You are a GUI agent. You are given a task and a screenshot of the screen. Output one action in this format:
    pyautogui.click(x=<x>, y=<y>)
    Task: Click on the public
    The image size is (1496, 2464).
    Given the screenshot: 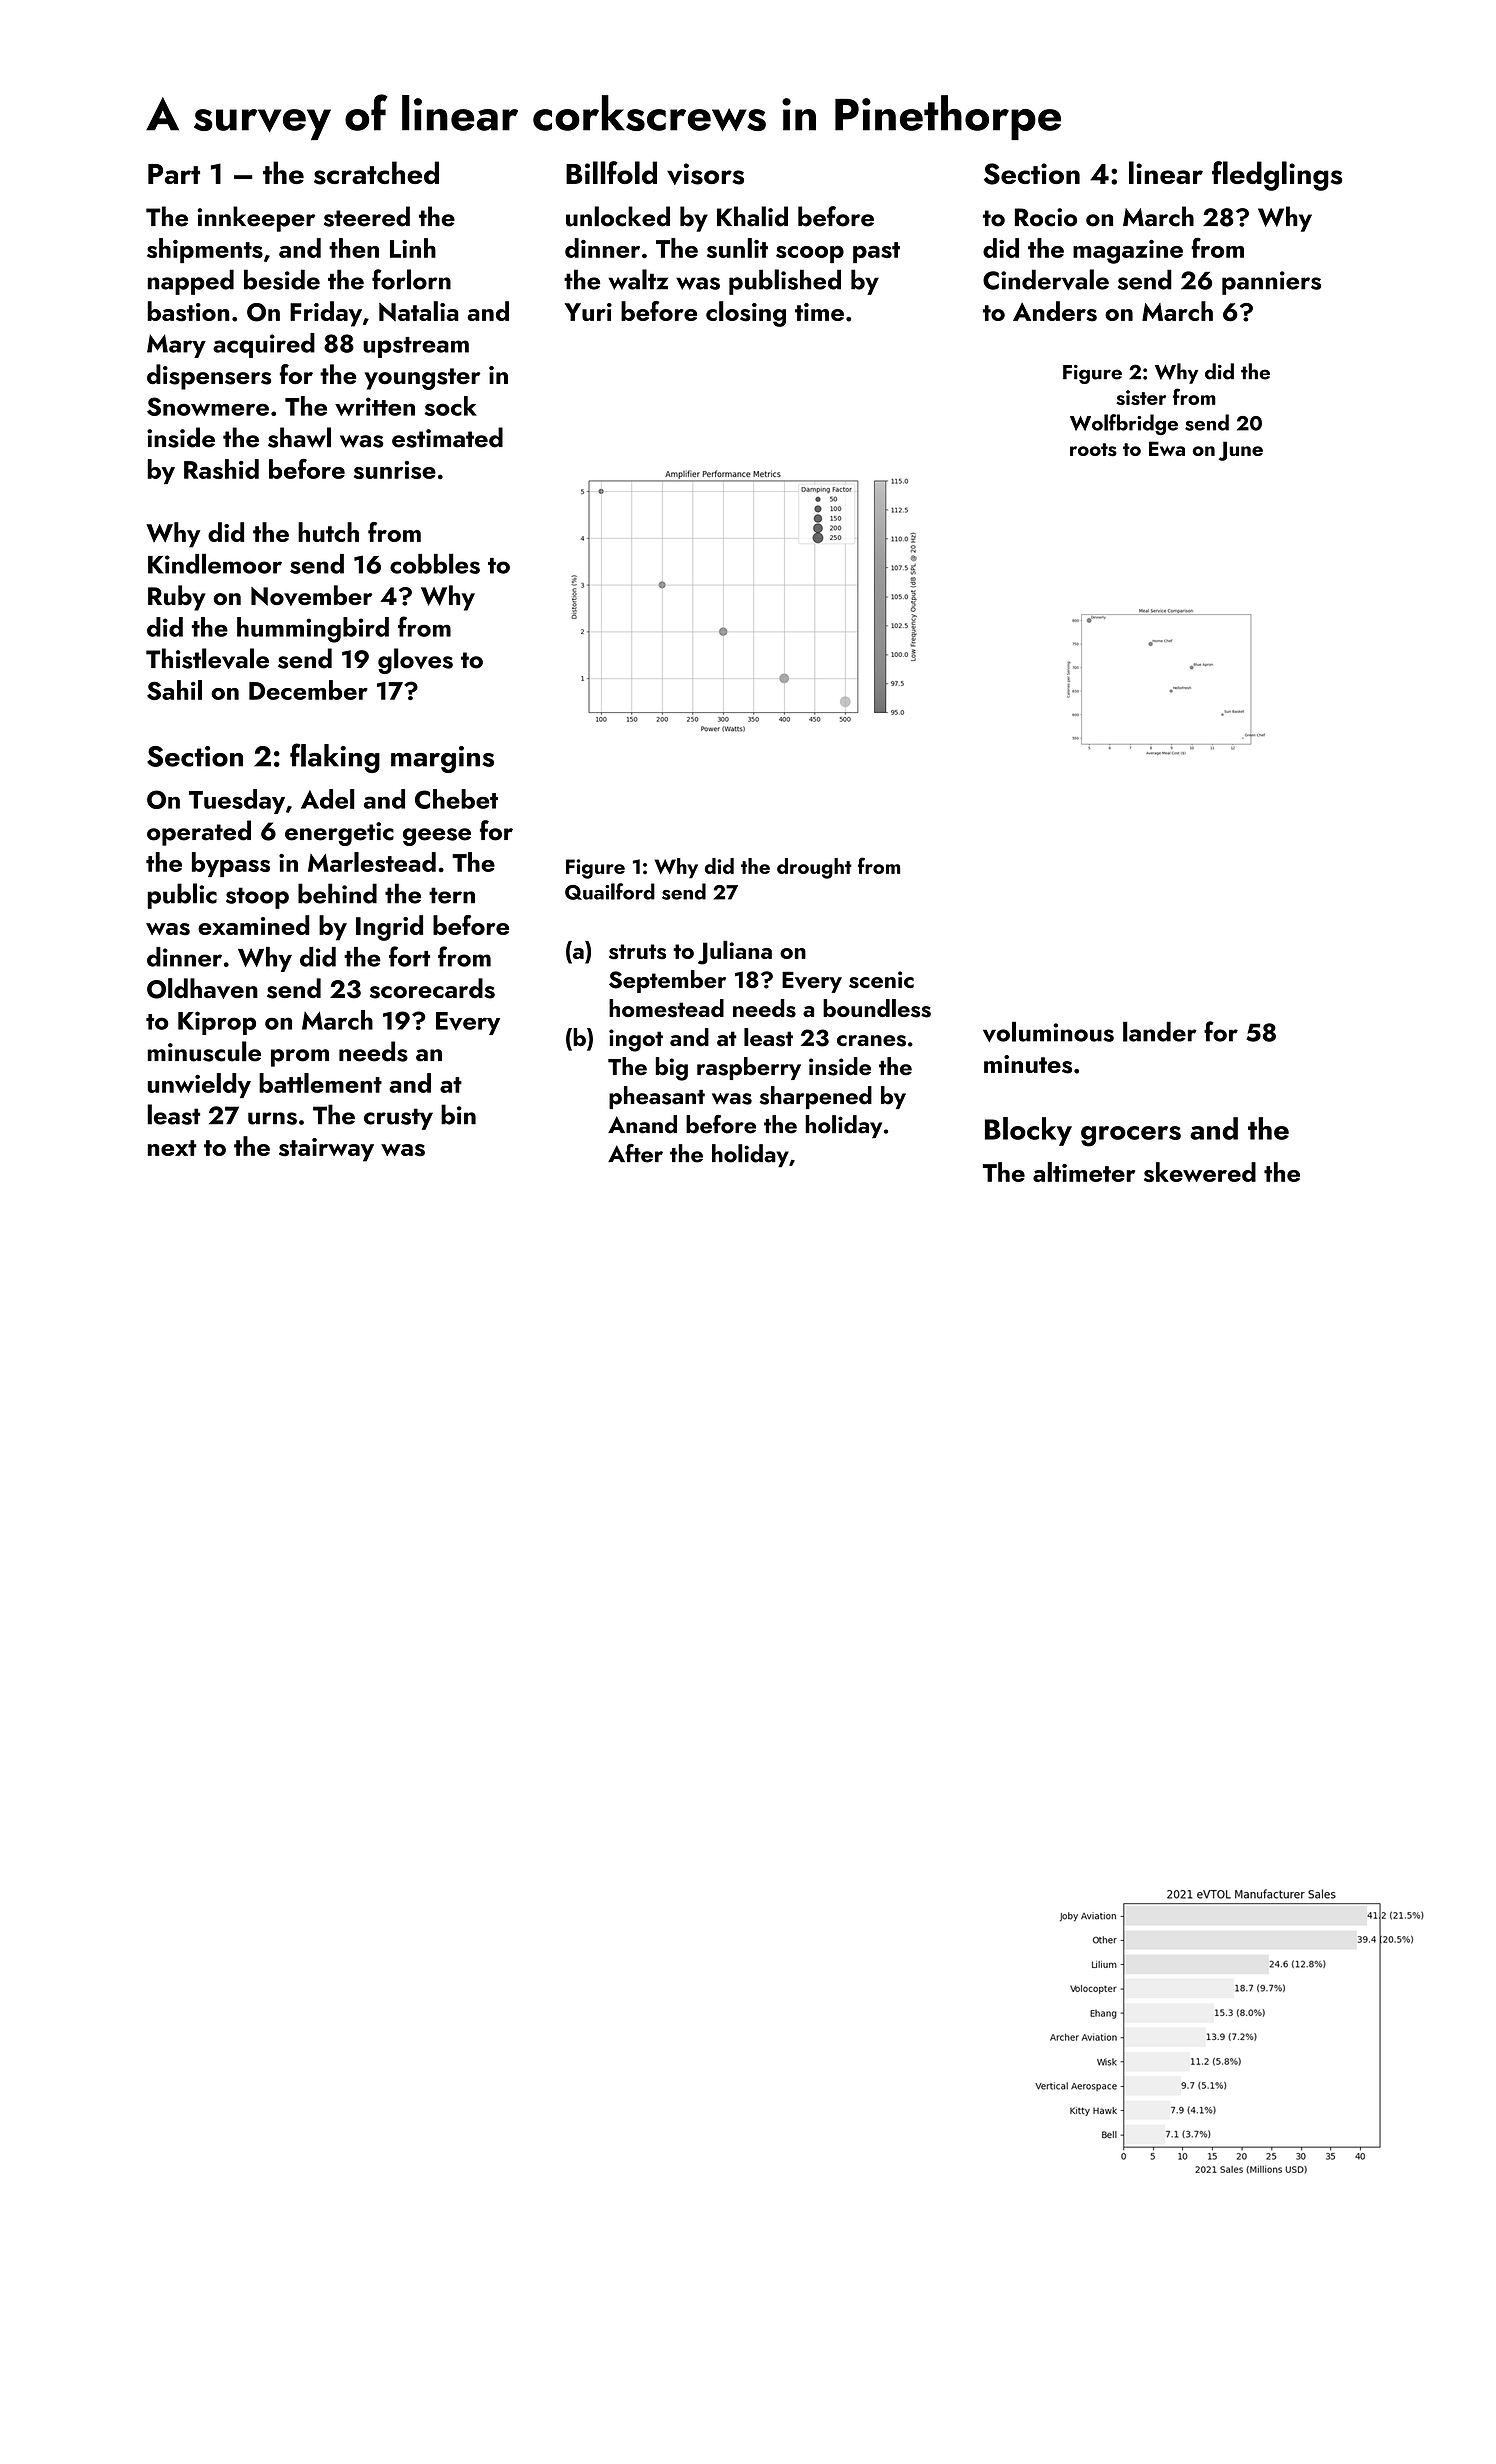 What is the action you would take?
    pyautogui.click(x=182, y=896)
